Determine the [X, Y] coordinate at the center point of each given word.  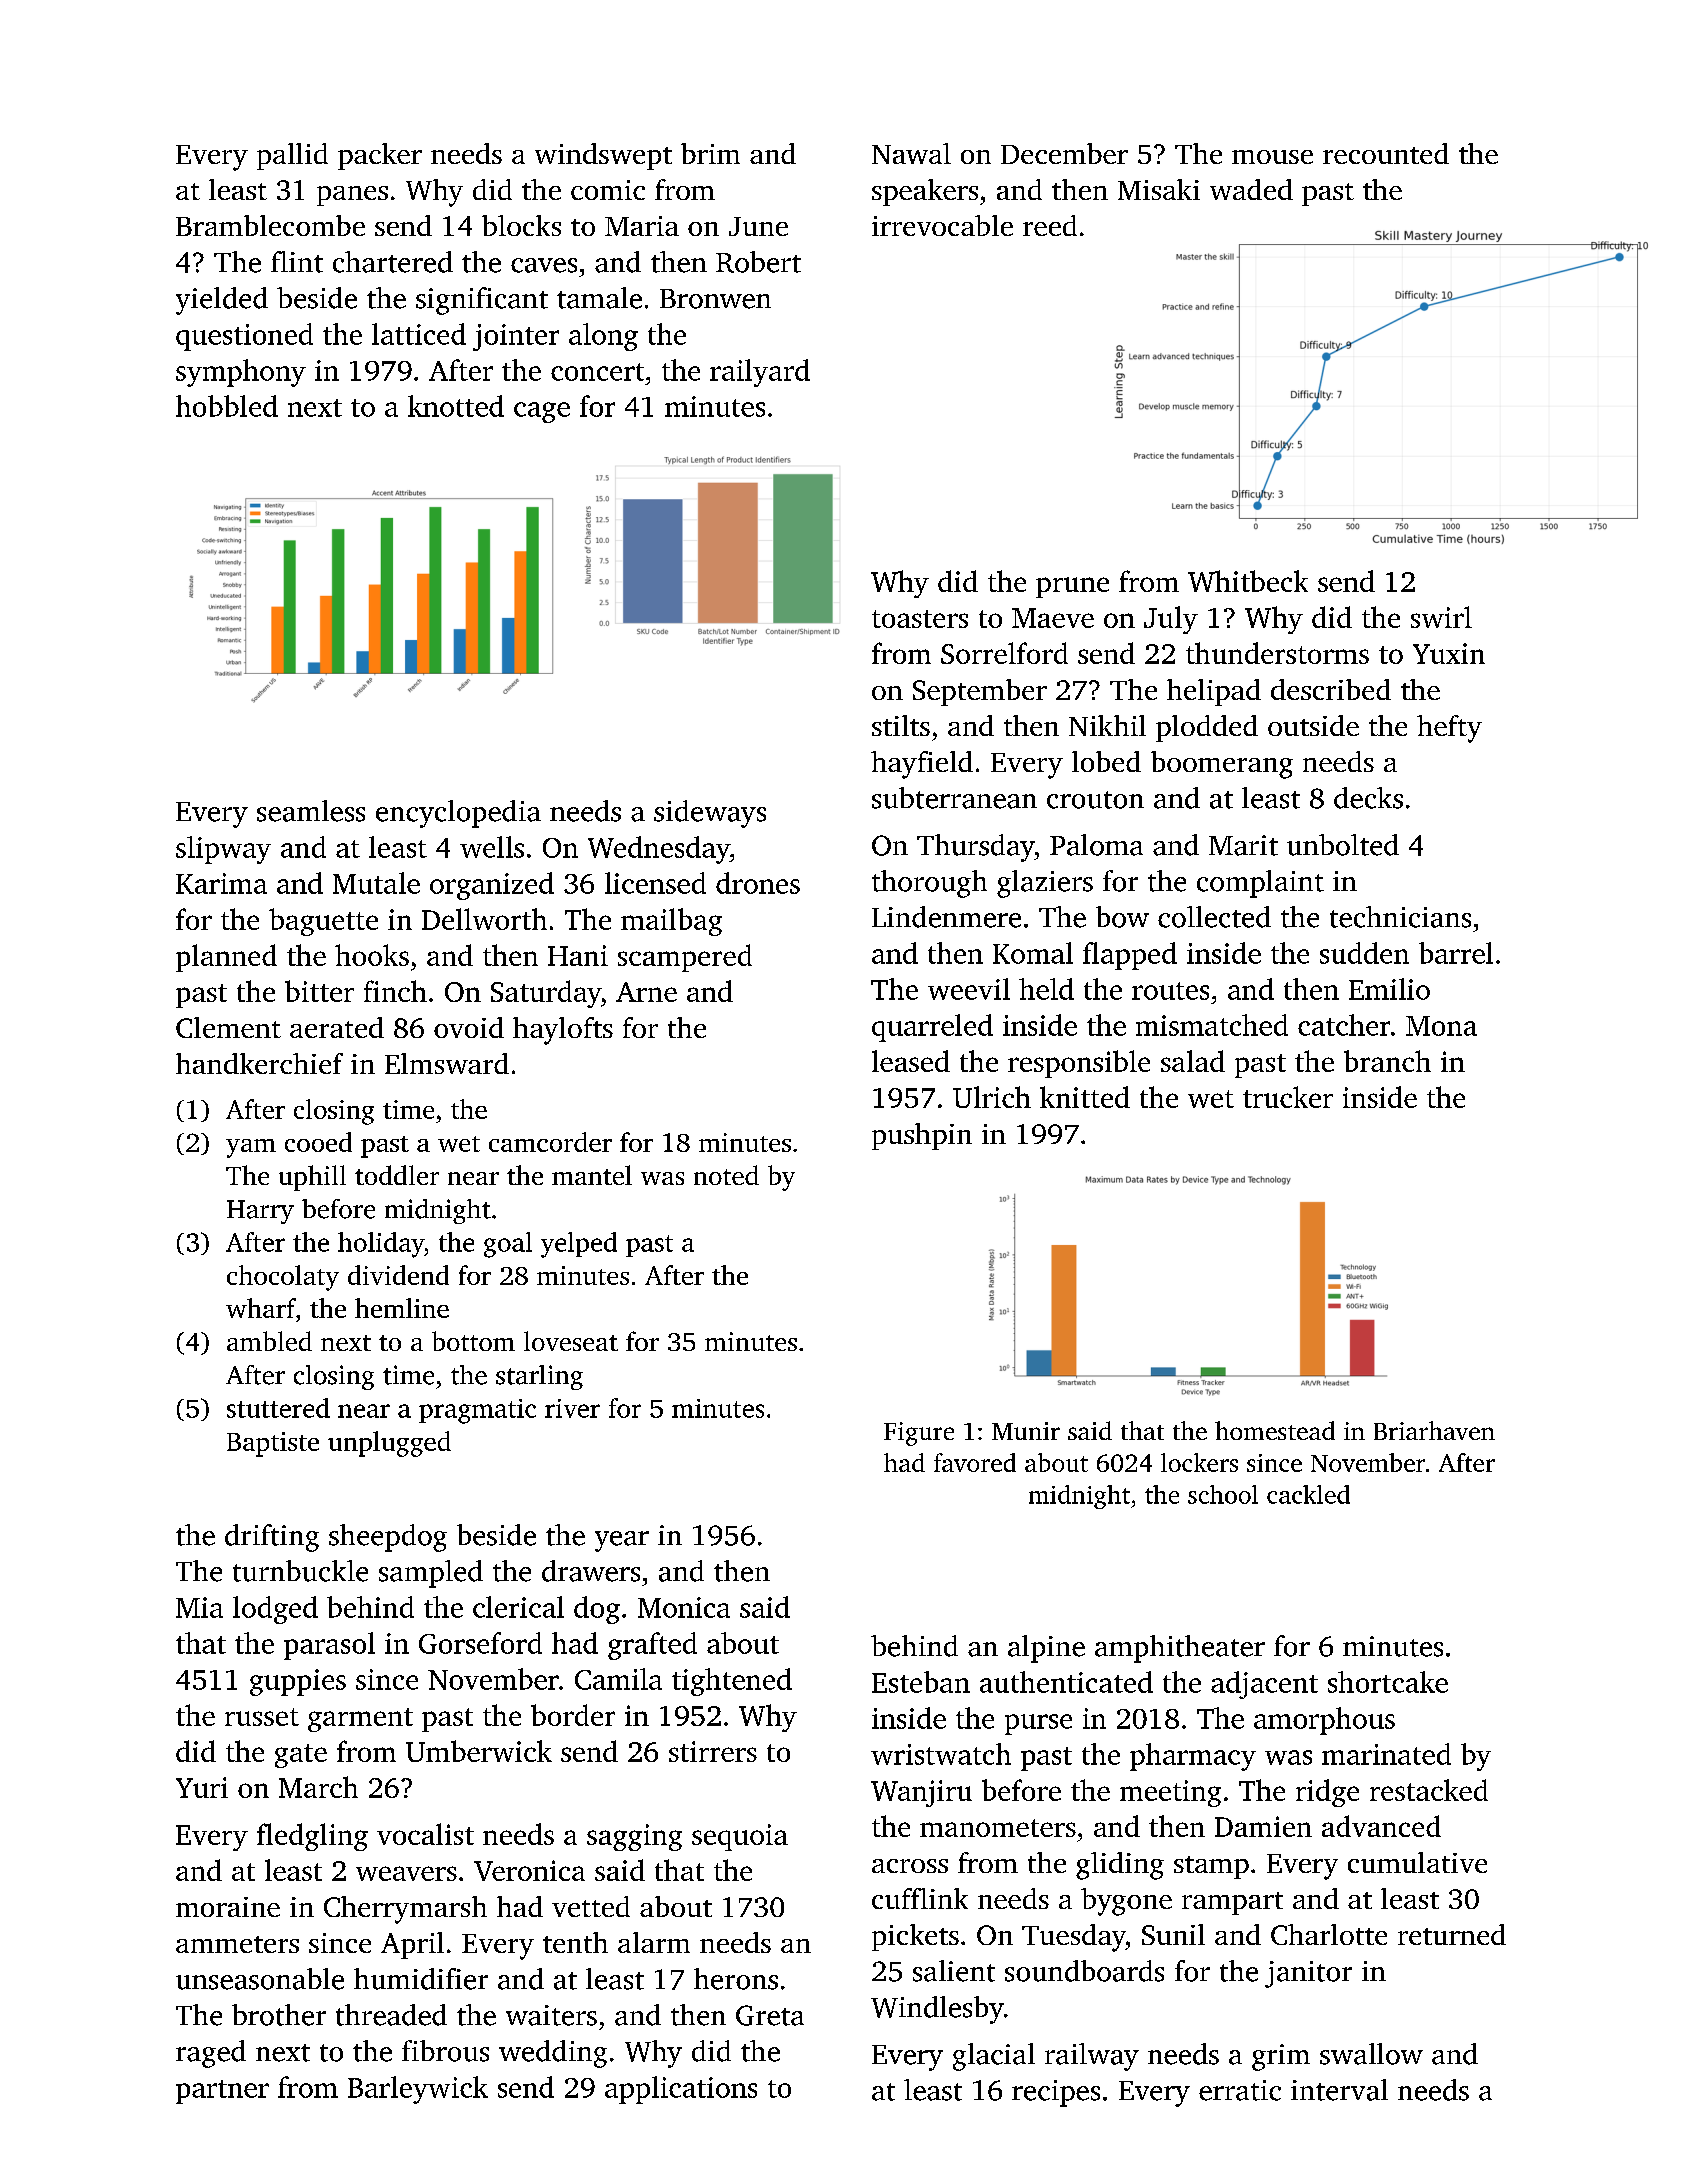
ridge [1327, 1793]
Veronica [529, 1870]
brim [710, 153]
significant [482, 301]
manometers [998, 1828]
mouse [1272, 157]
